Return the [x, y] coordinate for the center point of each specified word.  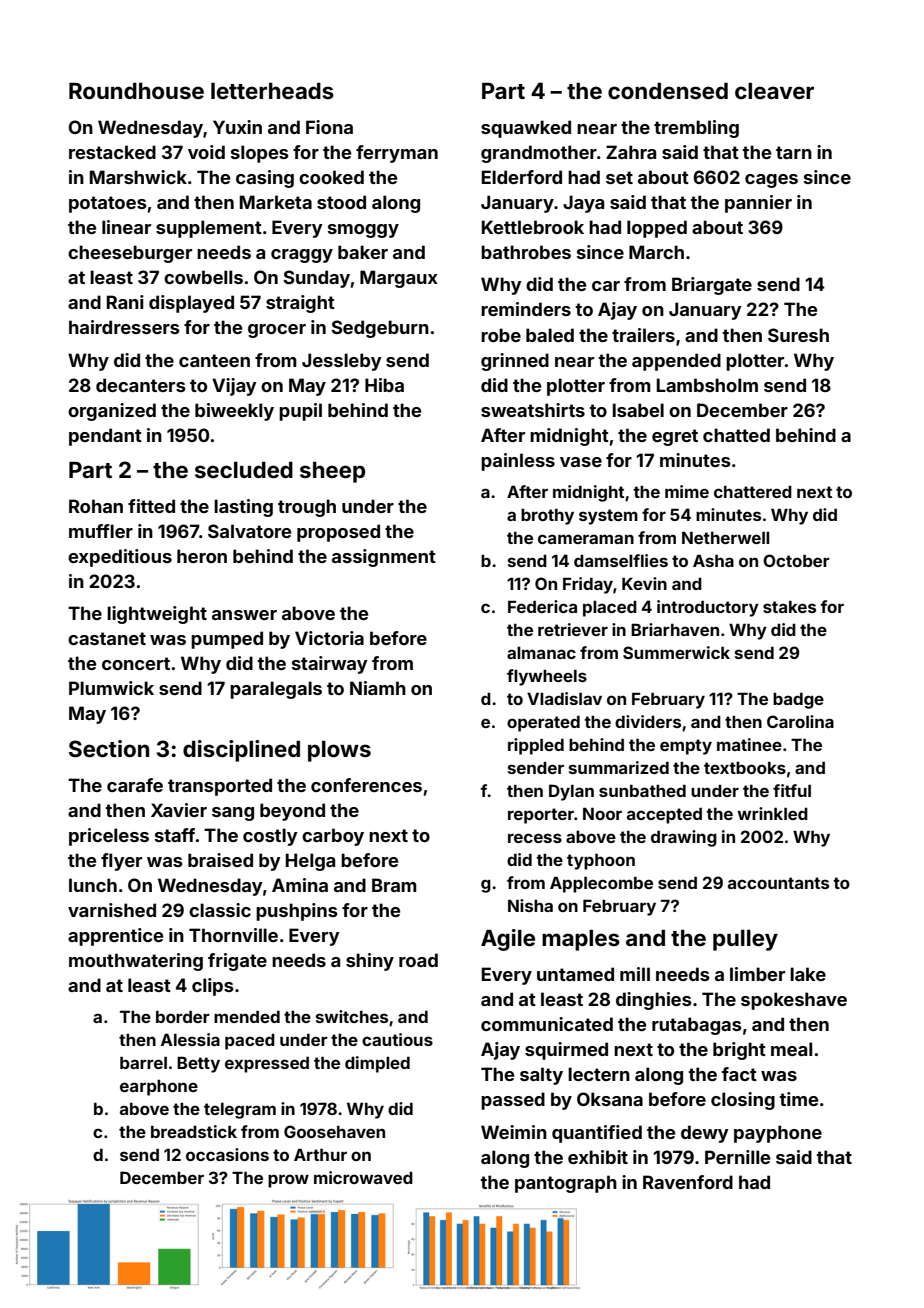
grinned [515, 362]
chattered [753, 492]
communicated [547, 1024]
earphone [159, 1088]
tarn [794, 152]
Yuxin [237, 127]
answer [244, 615]
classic [220, 910]
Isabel [638, 410]
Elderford [522, 177]
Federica [542, 606]
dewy [705, 1134]
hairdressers [124, 327]
